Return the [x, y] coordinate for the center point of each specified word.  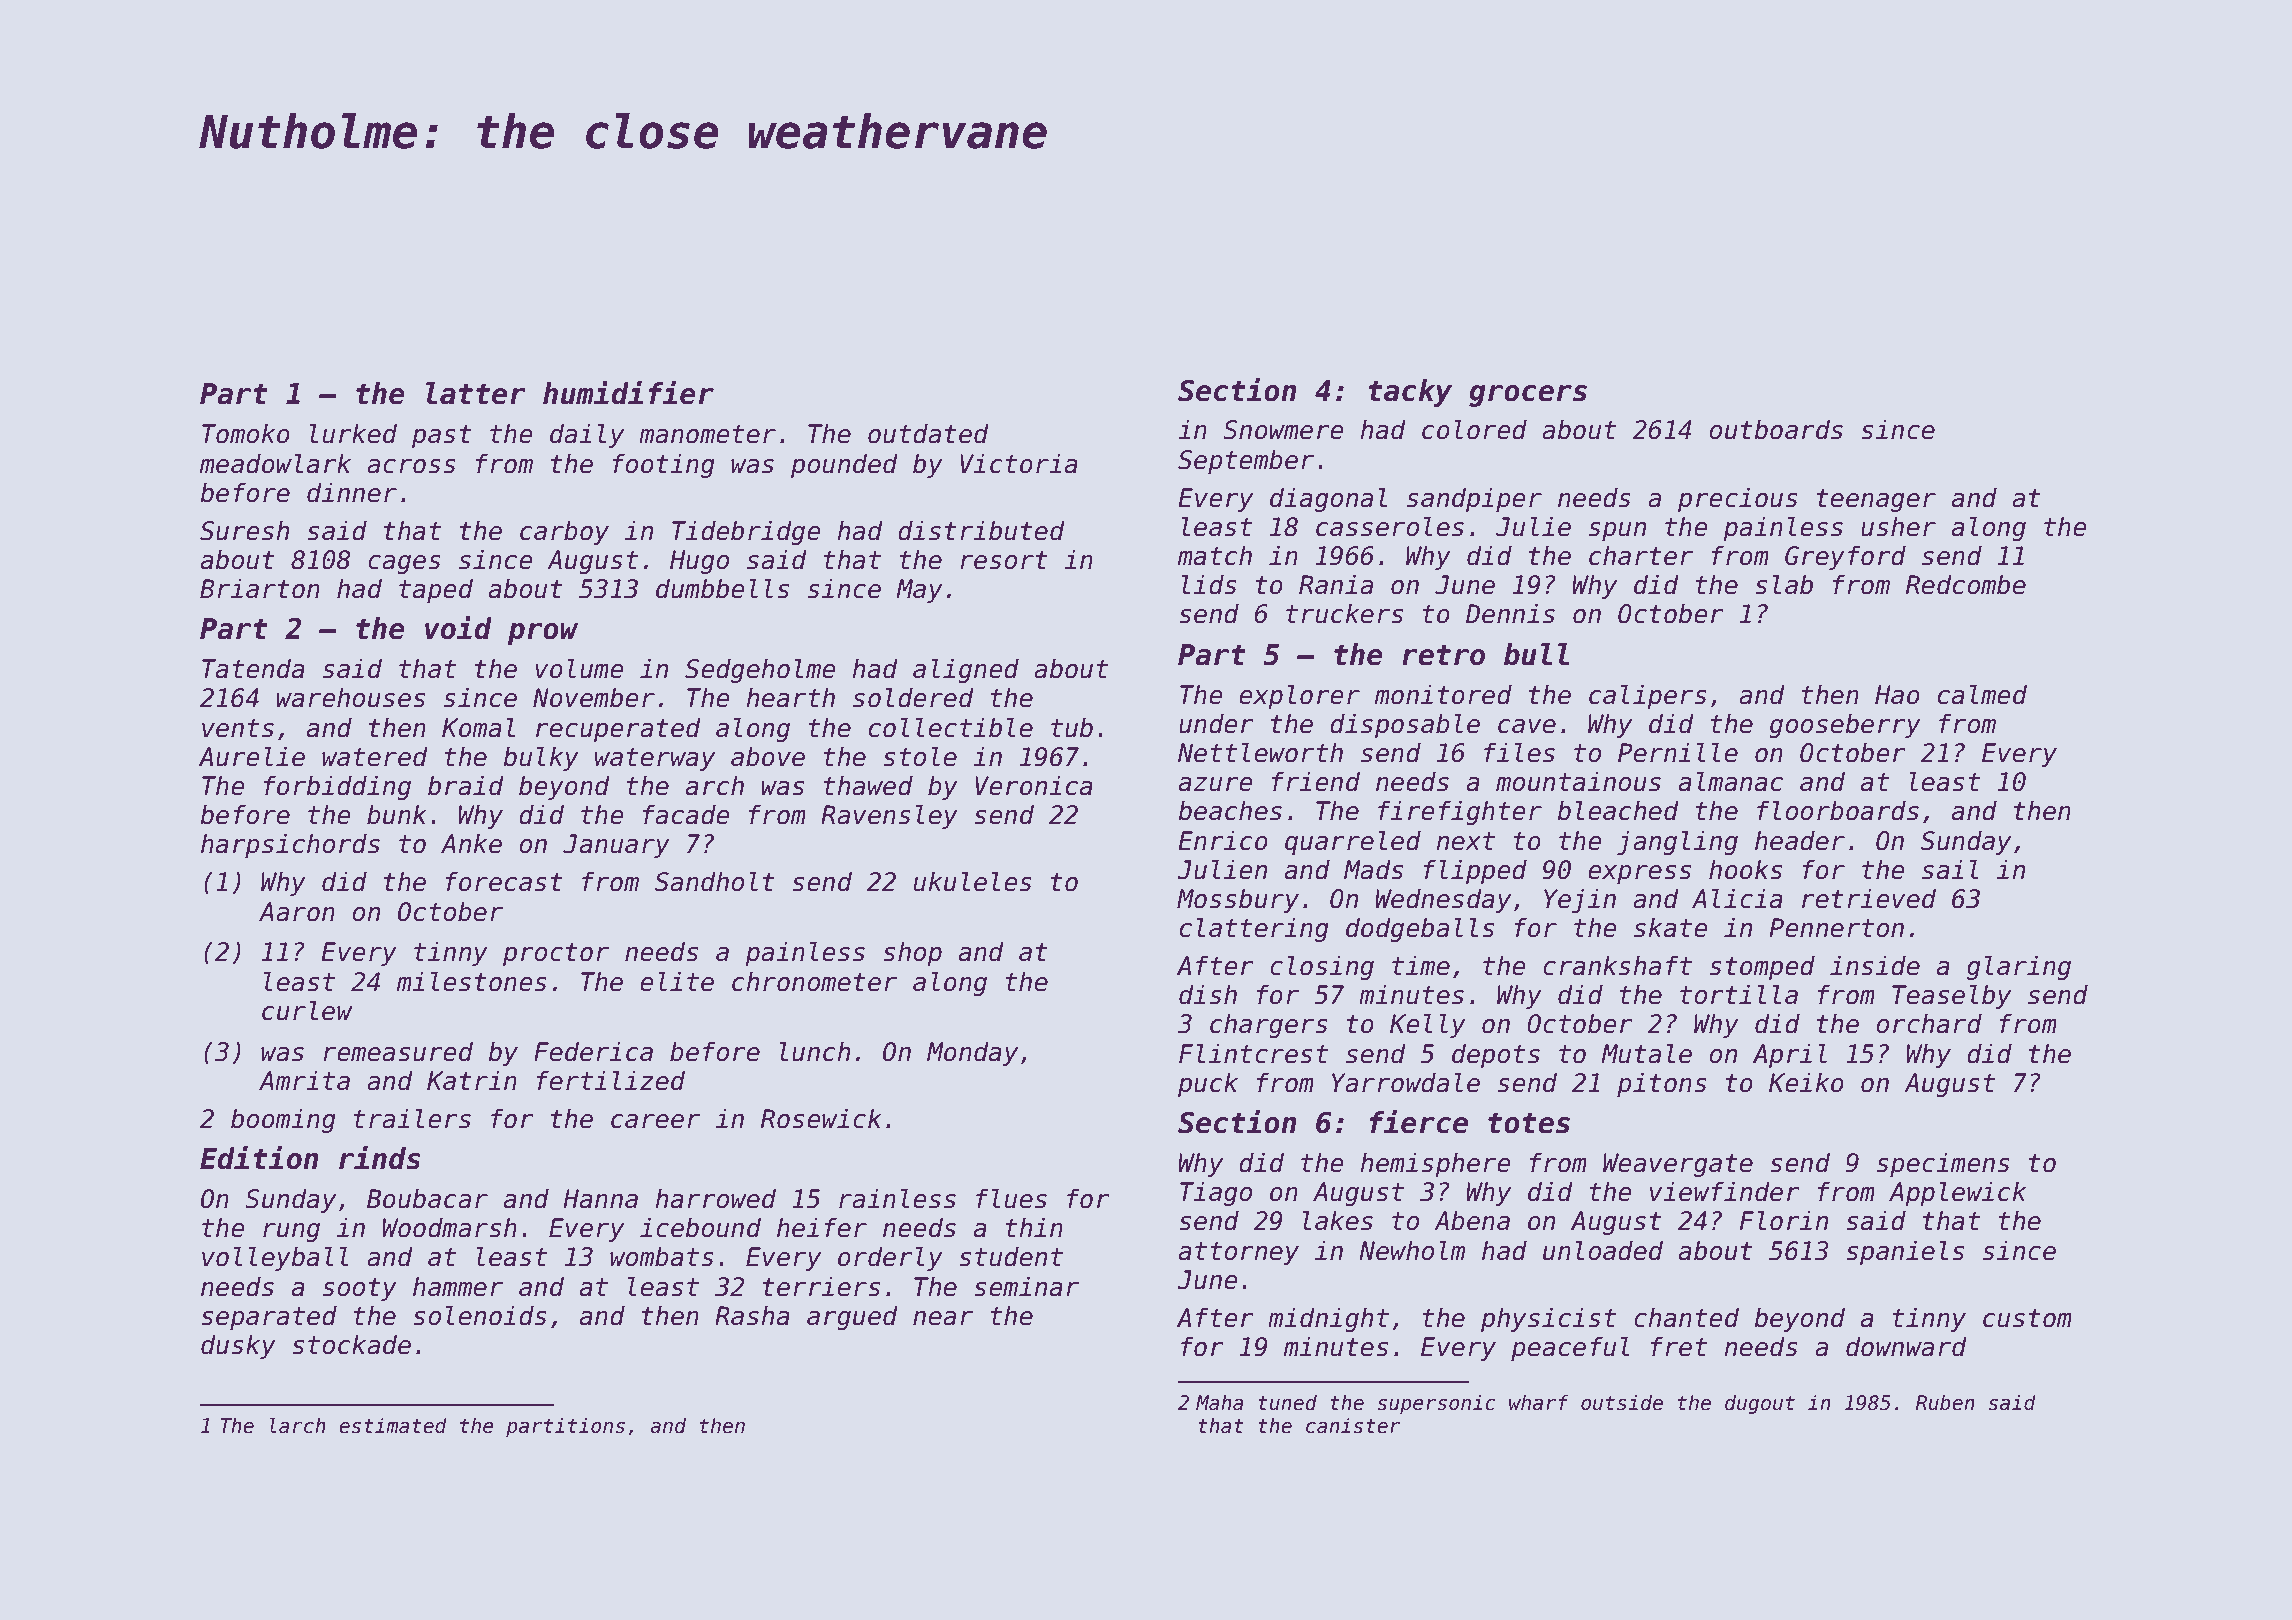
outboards [1776, 429]
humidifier [628, 393]
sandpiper [1474, 499]
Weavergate [1678, 1165]
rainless [897, 1198]
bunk [397, 814]
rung [291, 1232]
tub [1072, 727]
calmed [1982, 694]
